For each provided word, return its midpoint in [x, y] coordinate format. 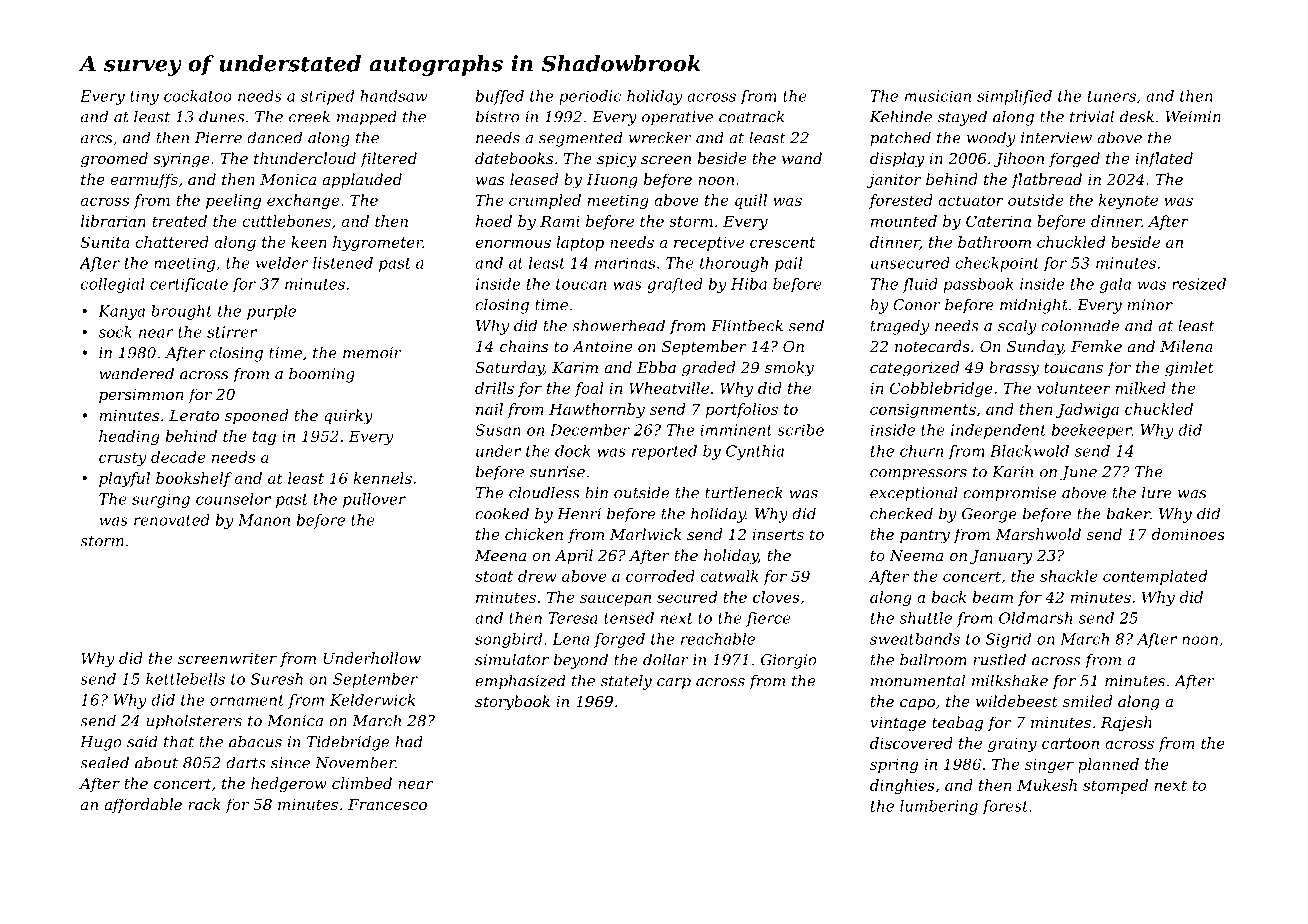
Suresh [277, 679]
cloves [776, 597]
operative [677, 118]
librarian [113, 221]
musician [938, 96]
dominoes [1188, 534]
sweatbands [915, 639]
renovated [172, 520]
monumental [918, 680]
